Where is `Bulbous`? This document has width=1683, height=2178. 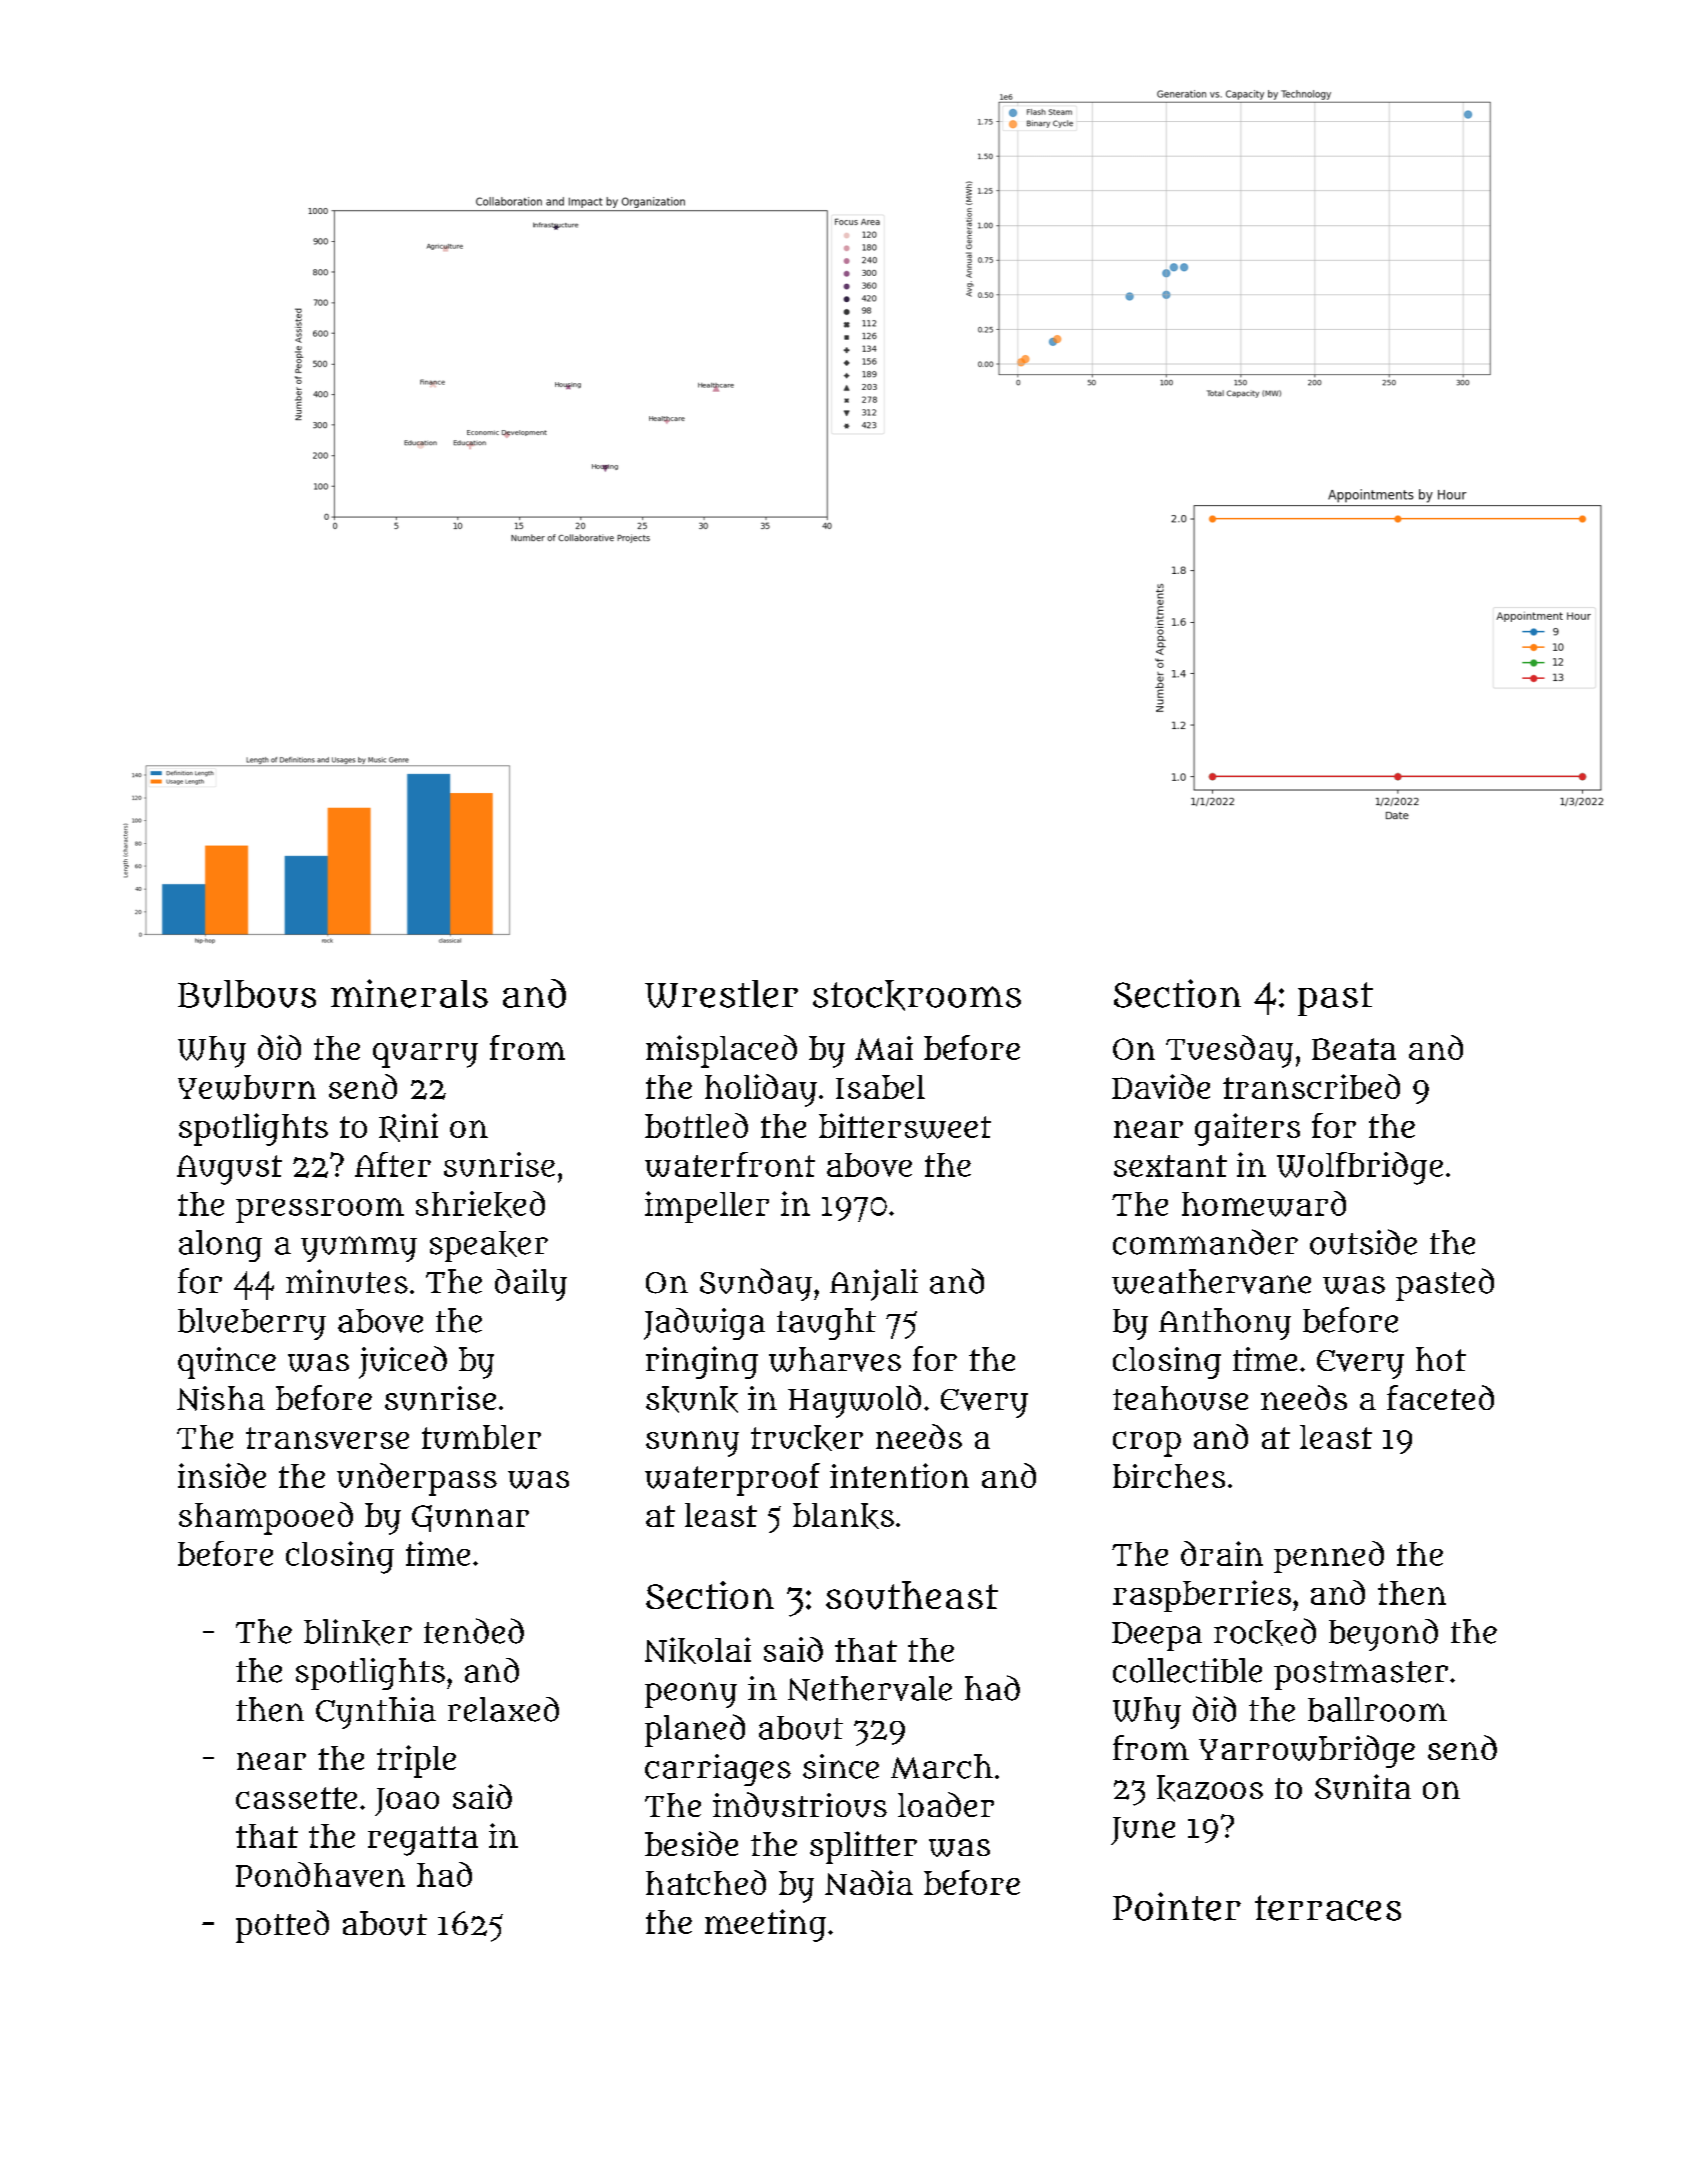 Bulbous is located at coordinates (247, 994).
